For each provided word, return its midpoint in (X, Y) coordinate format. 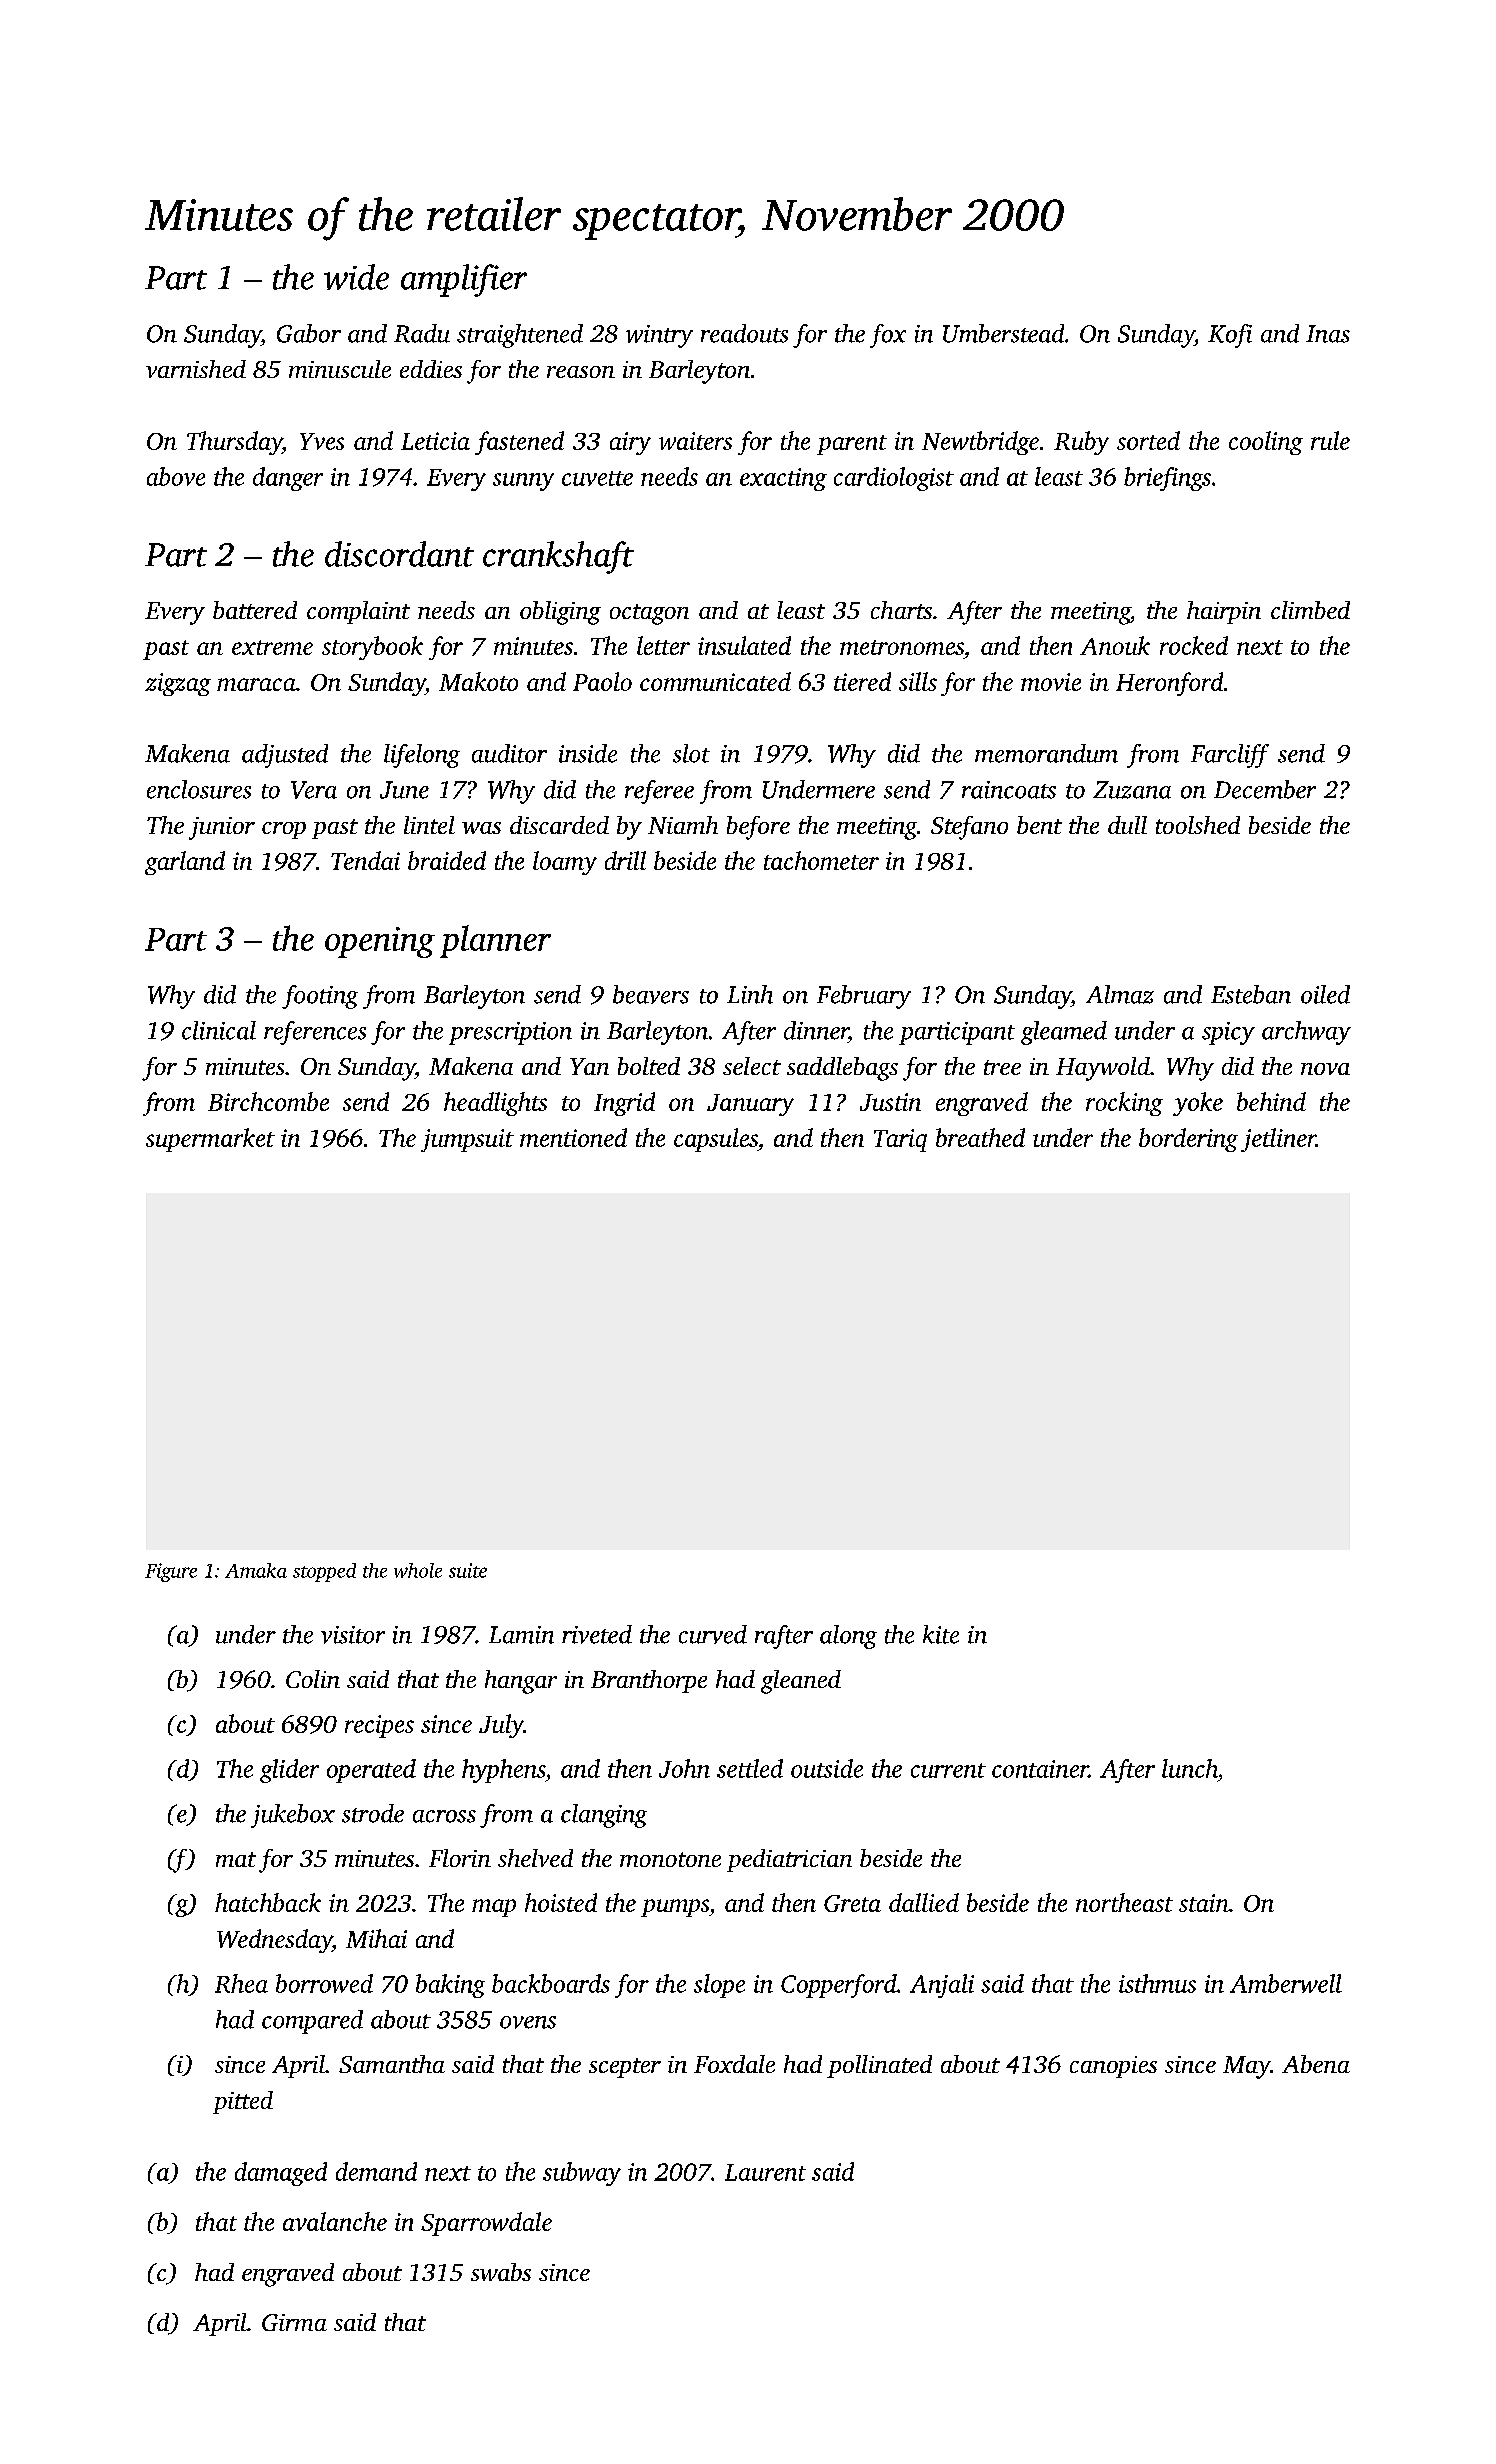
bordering (1188, 1140)
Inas (1328, 334)
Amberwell (1286, 1983)
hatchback (268, 1902)
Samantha (392, 2064)
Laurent (765, 2172)
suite (468, 1570)
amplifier (464, 280)
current (948, 1770)
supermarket (210, 1140)
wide (356, 277)
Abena (1316, 2064)
